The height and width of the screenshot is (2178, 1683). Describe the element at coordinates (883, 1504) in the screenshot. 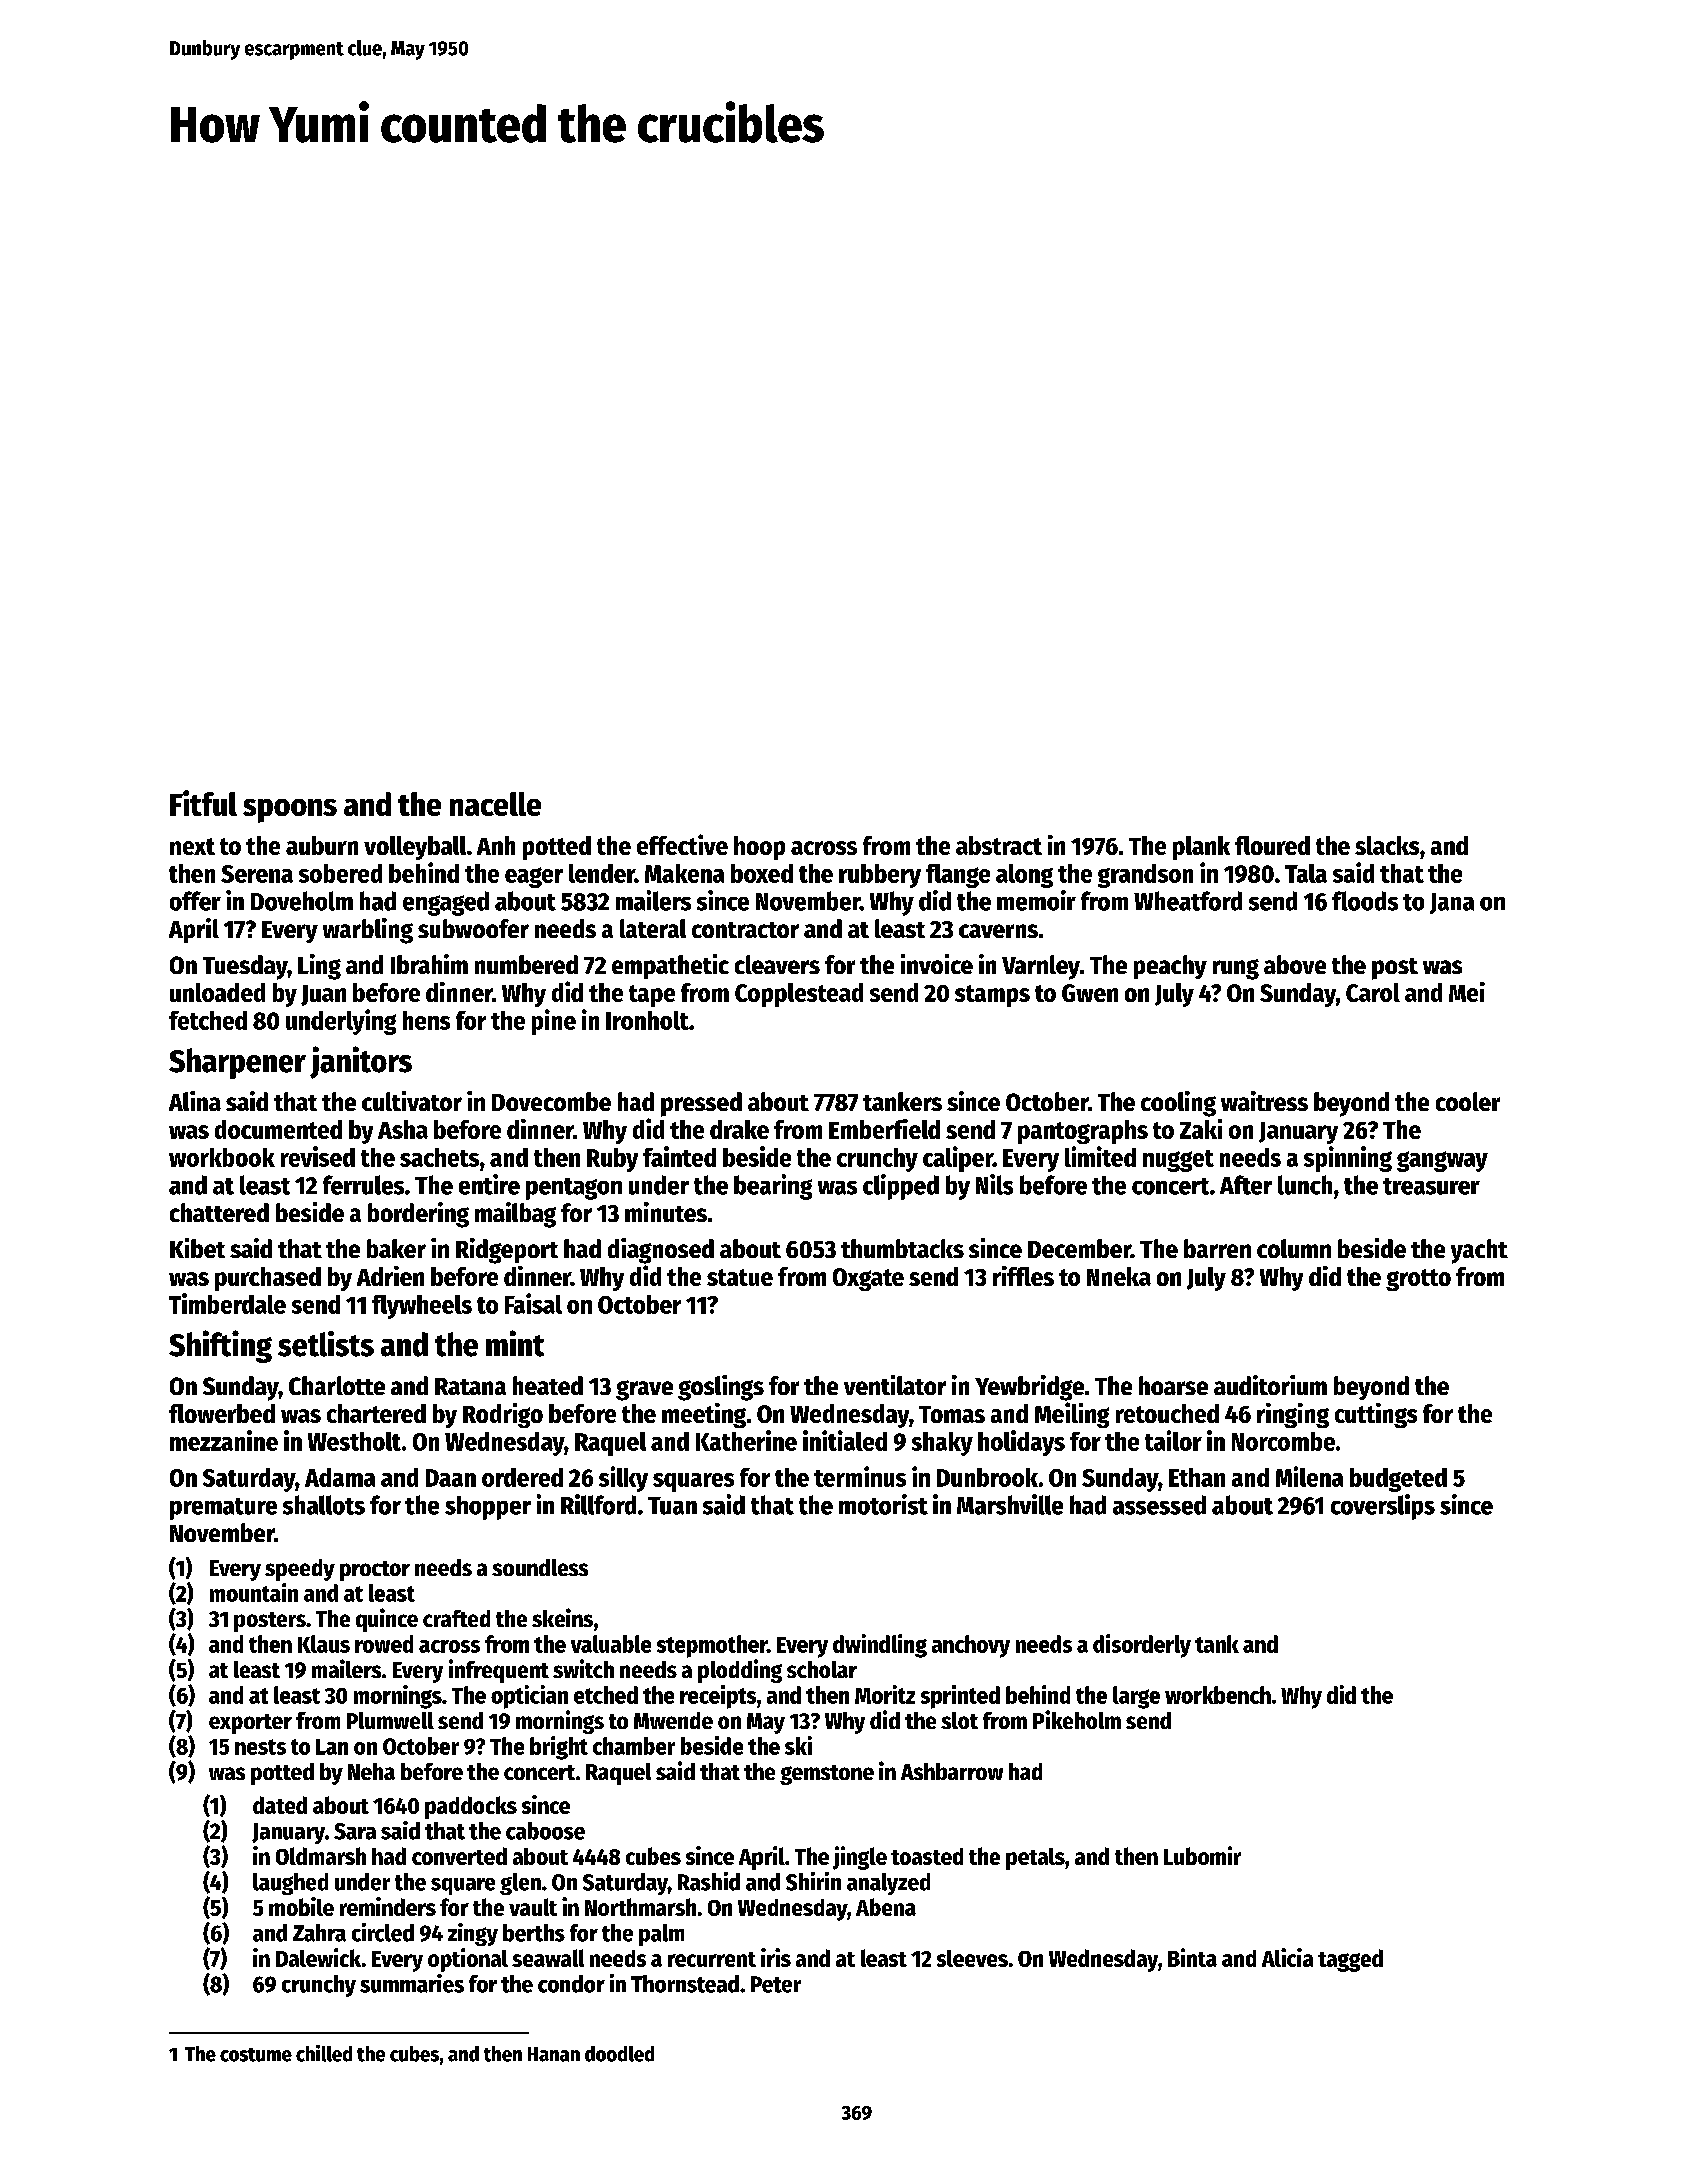

I see `motorist` at that location.
